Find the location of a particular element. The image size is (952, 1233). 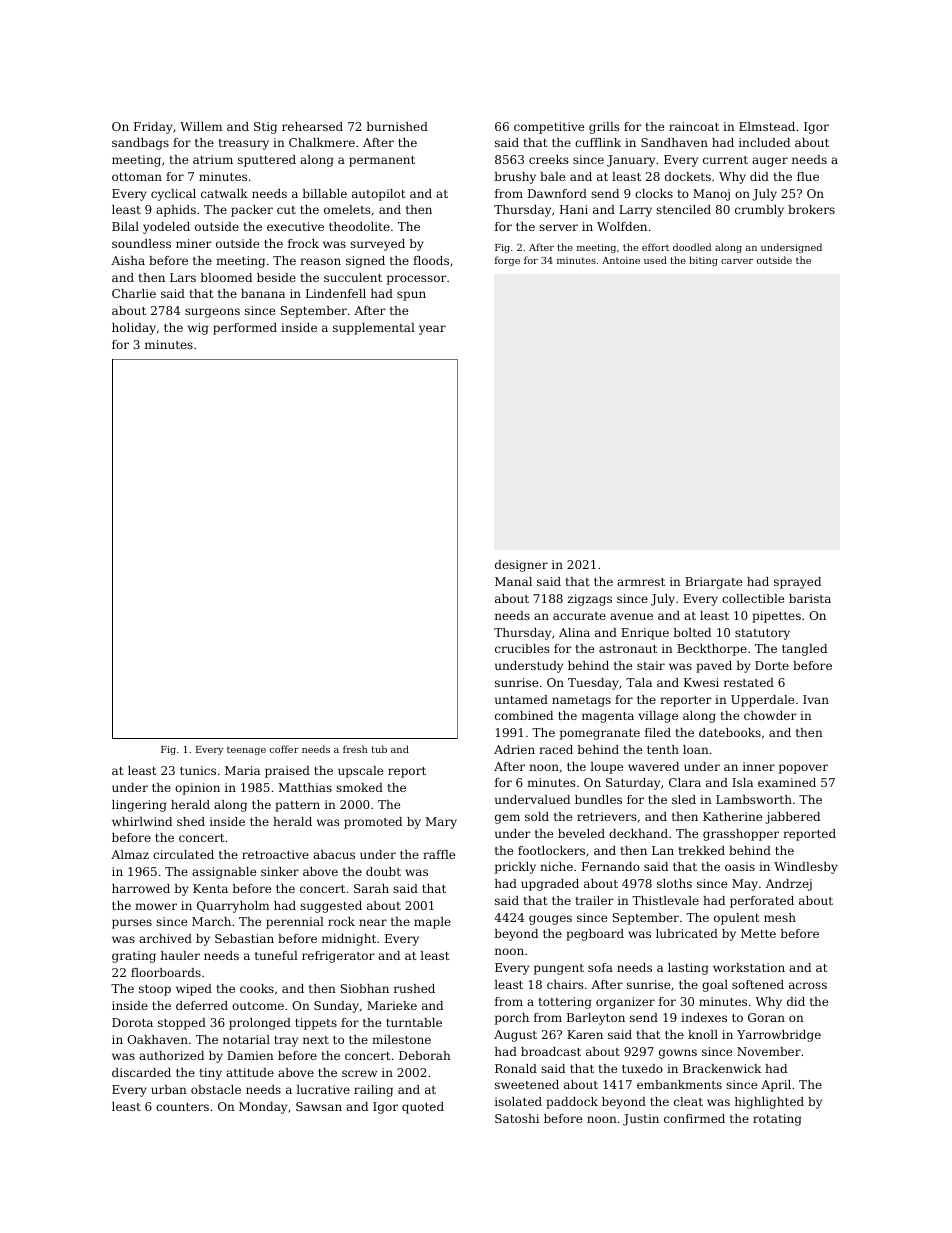

designer is located at coordinates (521, 566).
